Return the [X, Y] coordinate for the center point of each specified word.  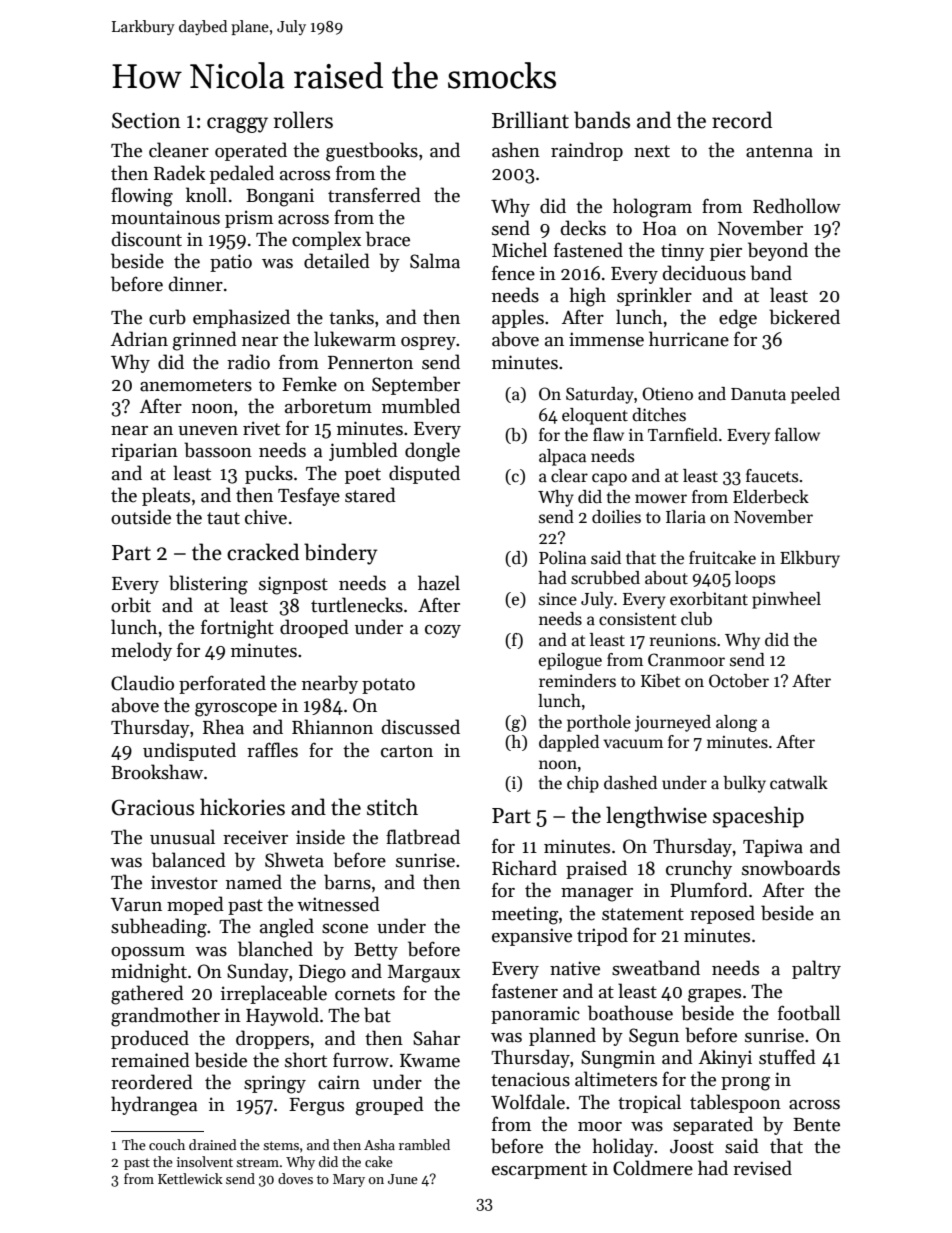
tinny [682, 252]
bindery [340, 554]
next [652, 151]
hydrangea [154, 1106]
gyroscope [236, 710]
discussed [421, 727]
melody [141, 651]
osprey [428, 343]
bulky [744, 784]
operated [251, 151]
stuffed [787, 1057]
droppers [272, 1039]
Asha [379, 1144]
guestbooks [372, 152]
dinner [196, 284]
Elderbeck [771, 497]
